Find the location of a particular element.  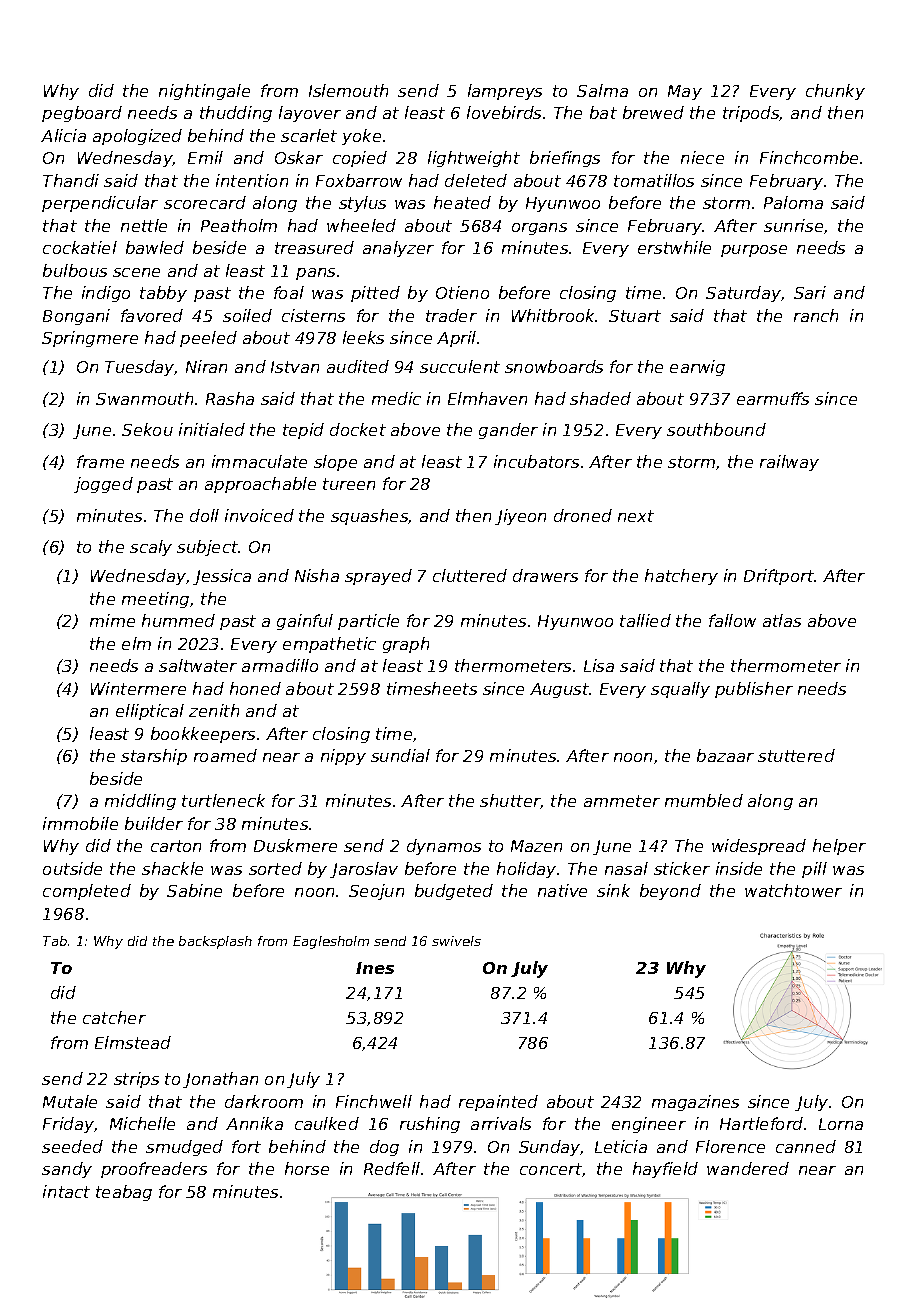

next is located at coordinates (636, 516).
